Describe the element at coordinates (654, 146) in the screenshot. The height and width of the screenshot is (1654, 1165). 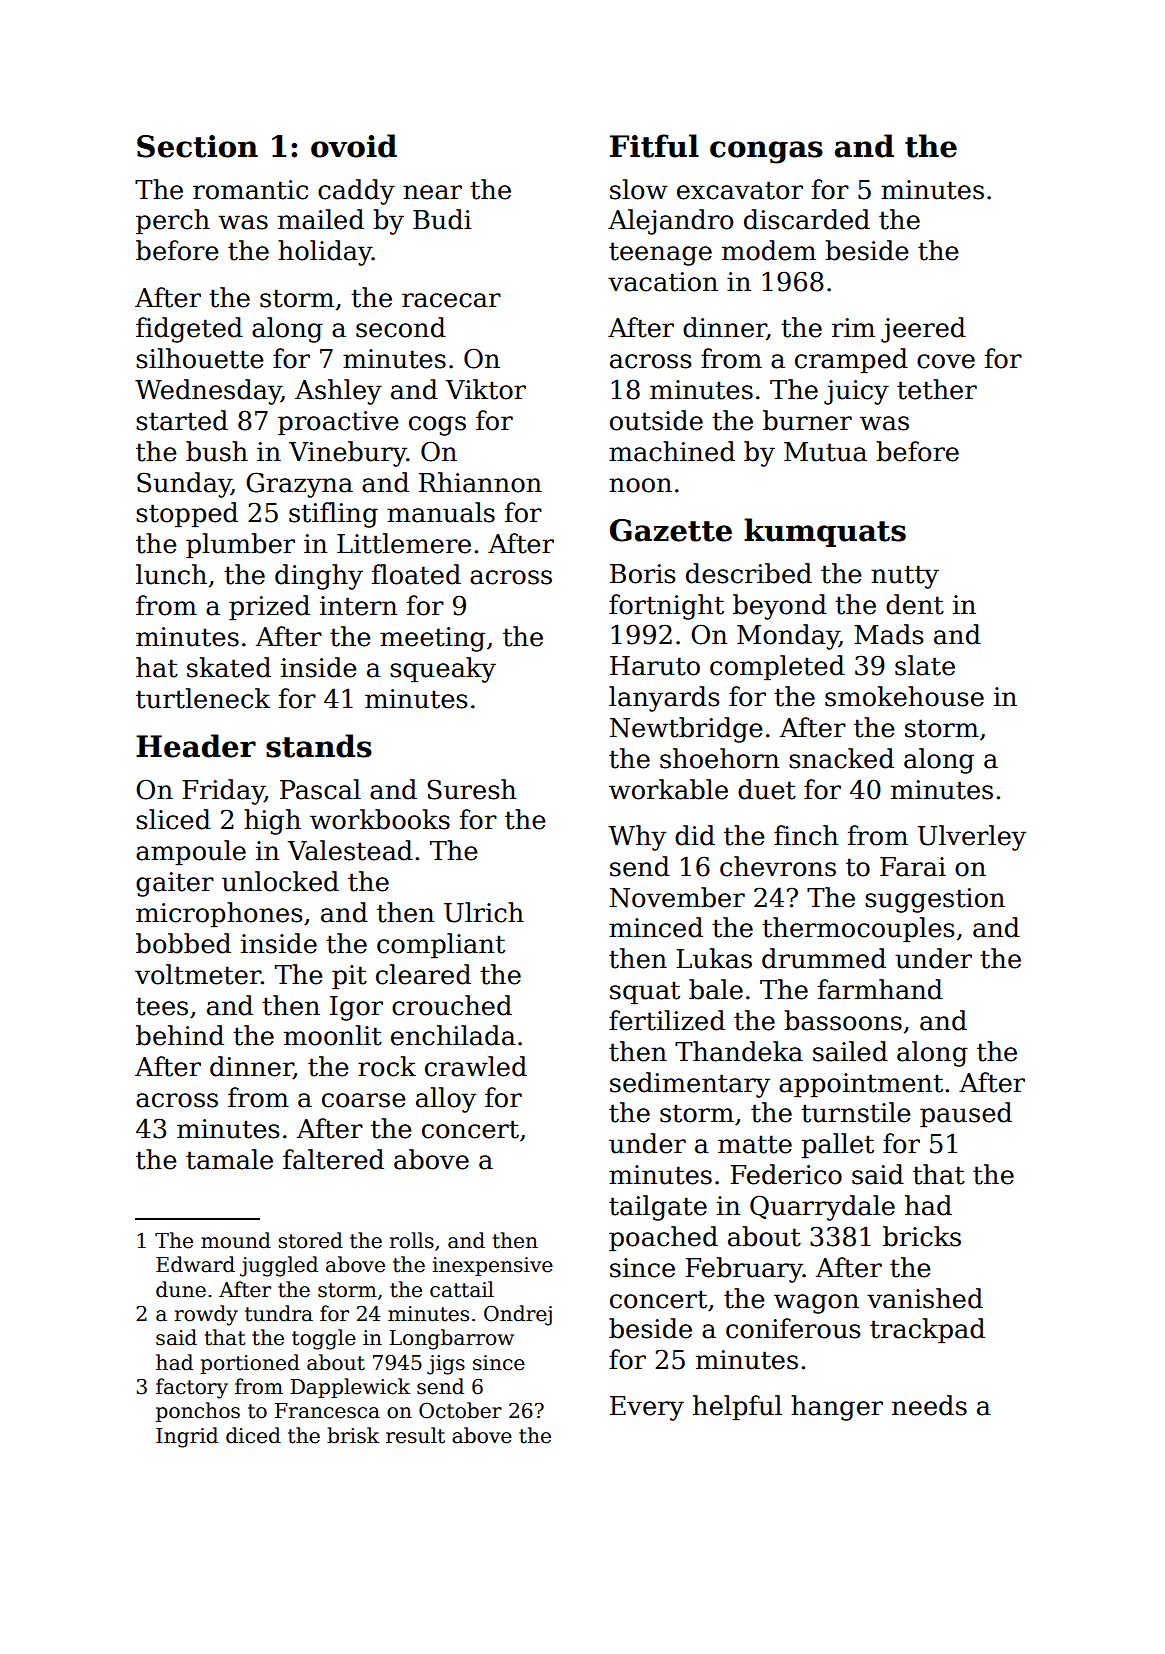
I see `Fitful` at that location.
